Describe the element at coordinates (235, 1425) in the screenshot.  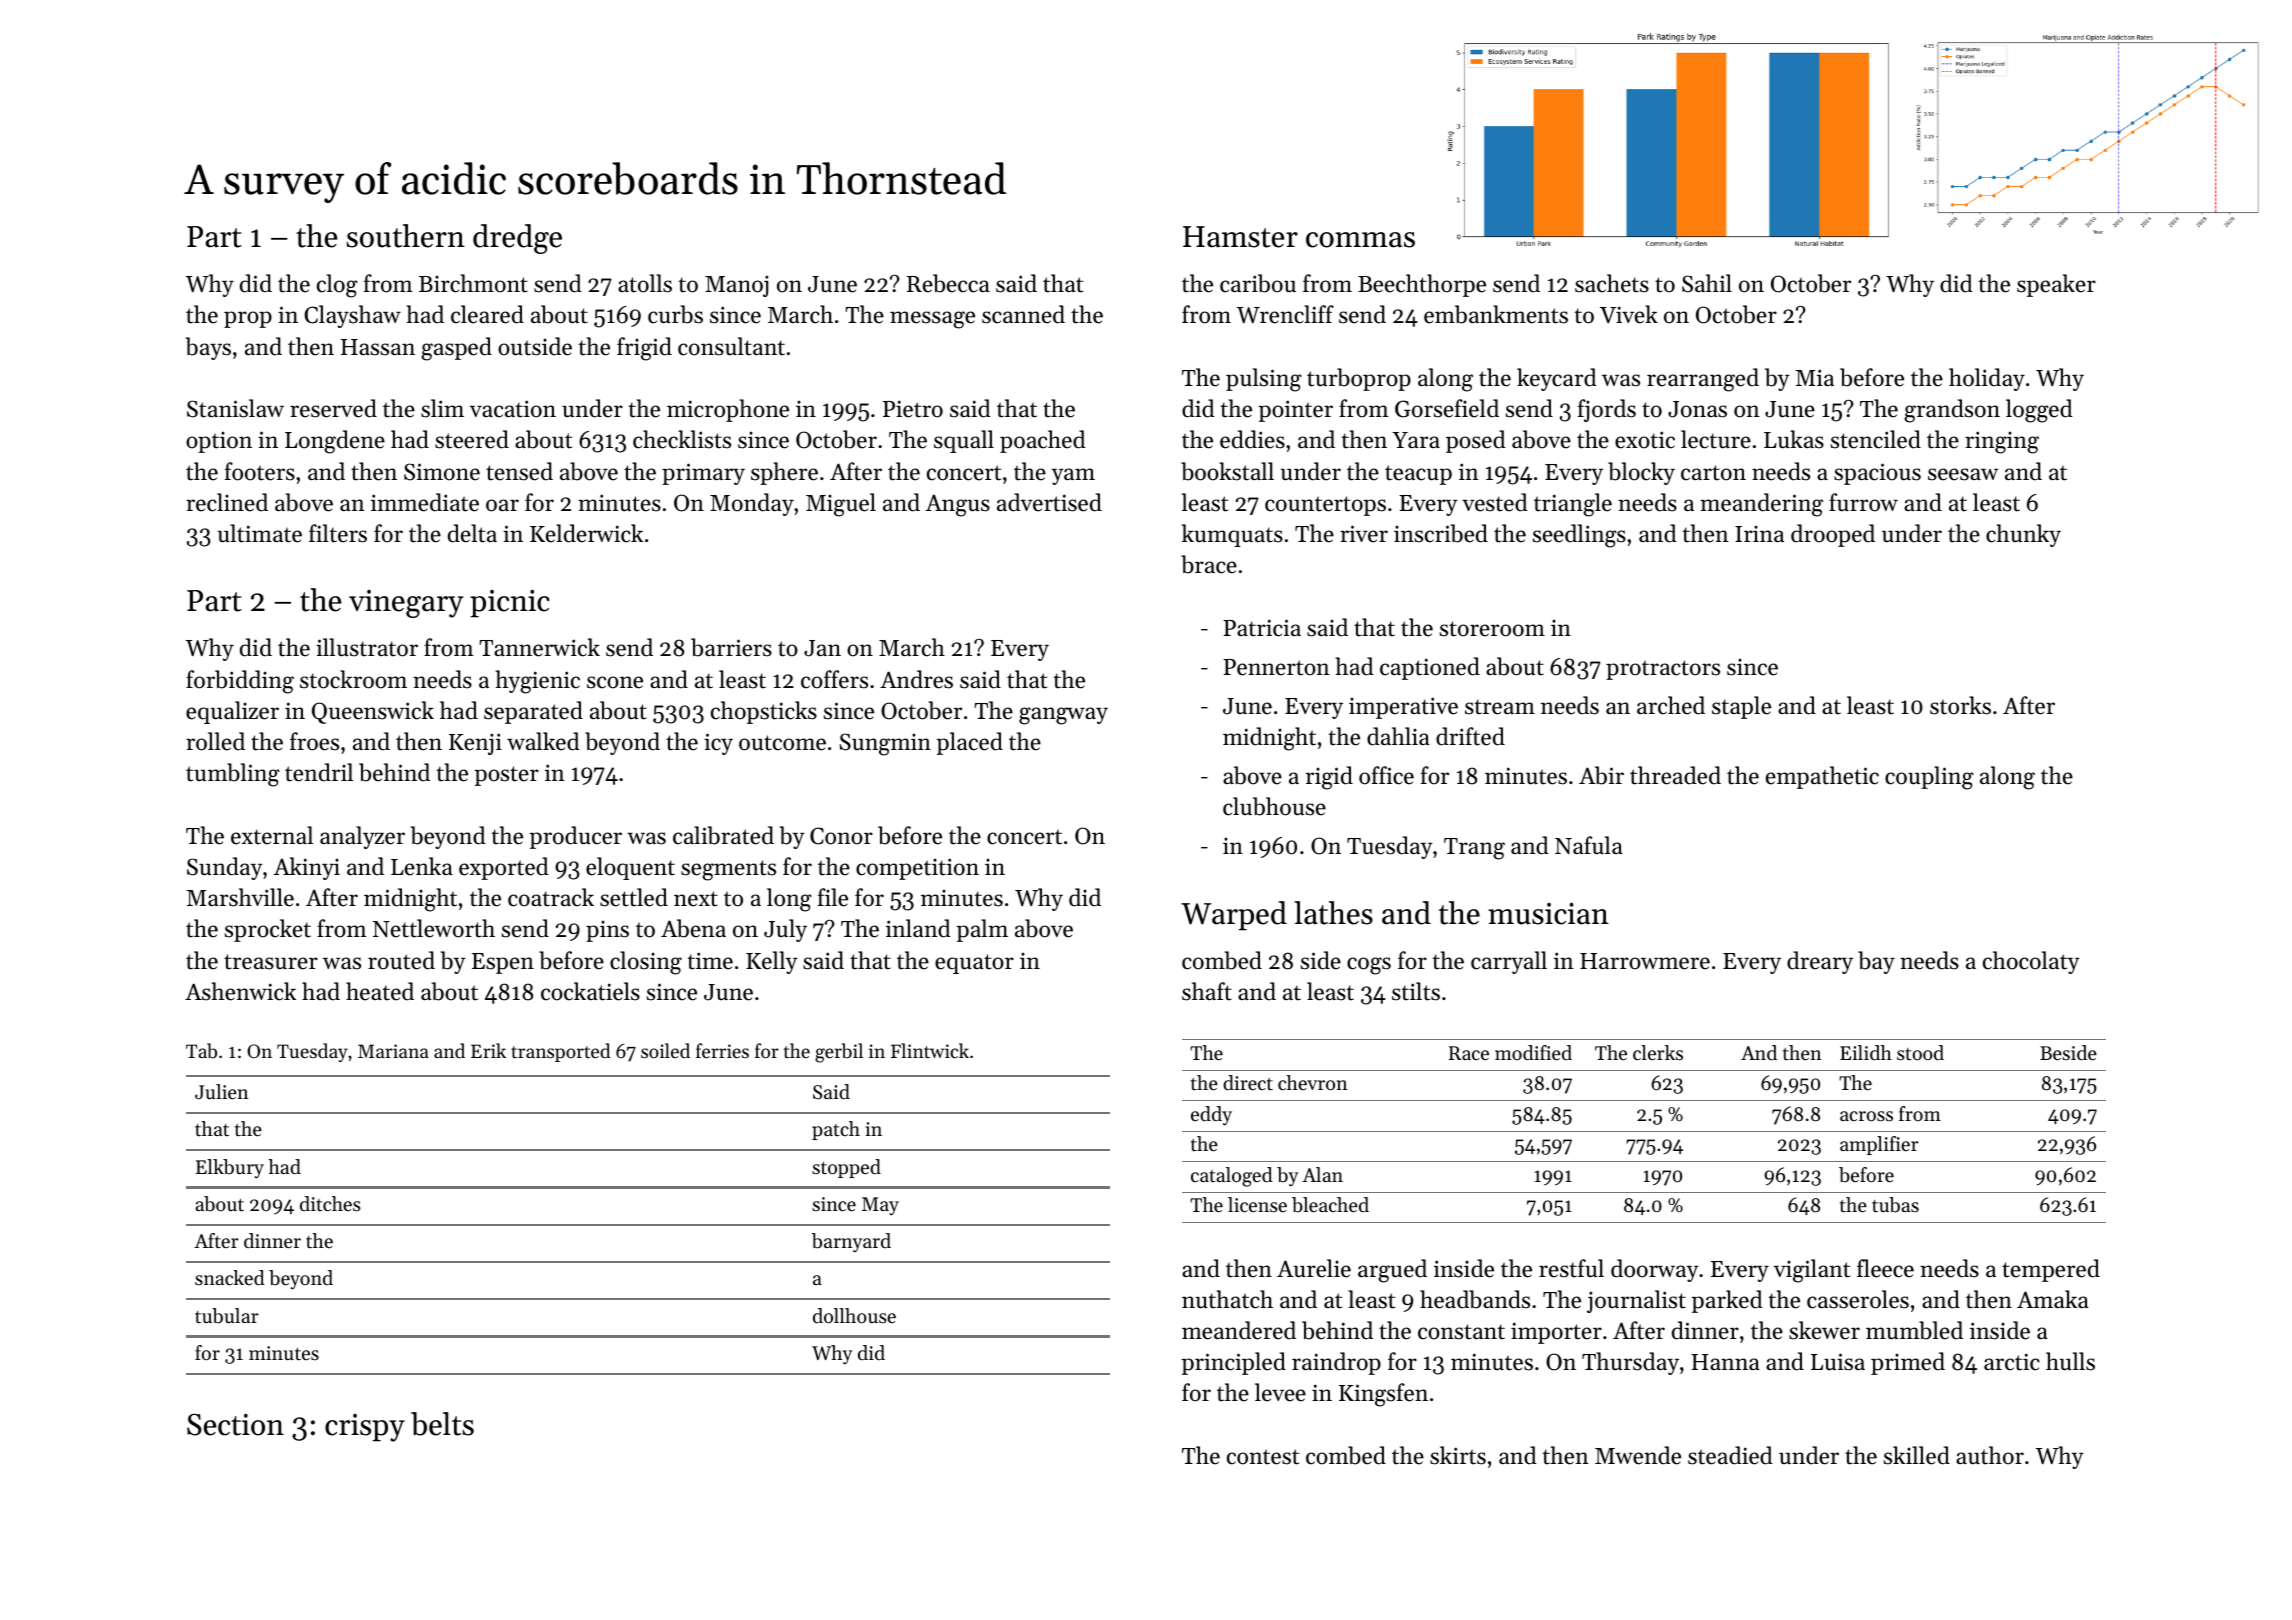
I see `Section` at that location.
